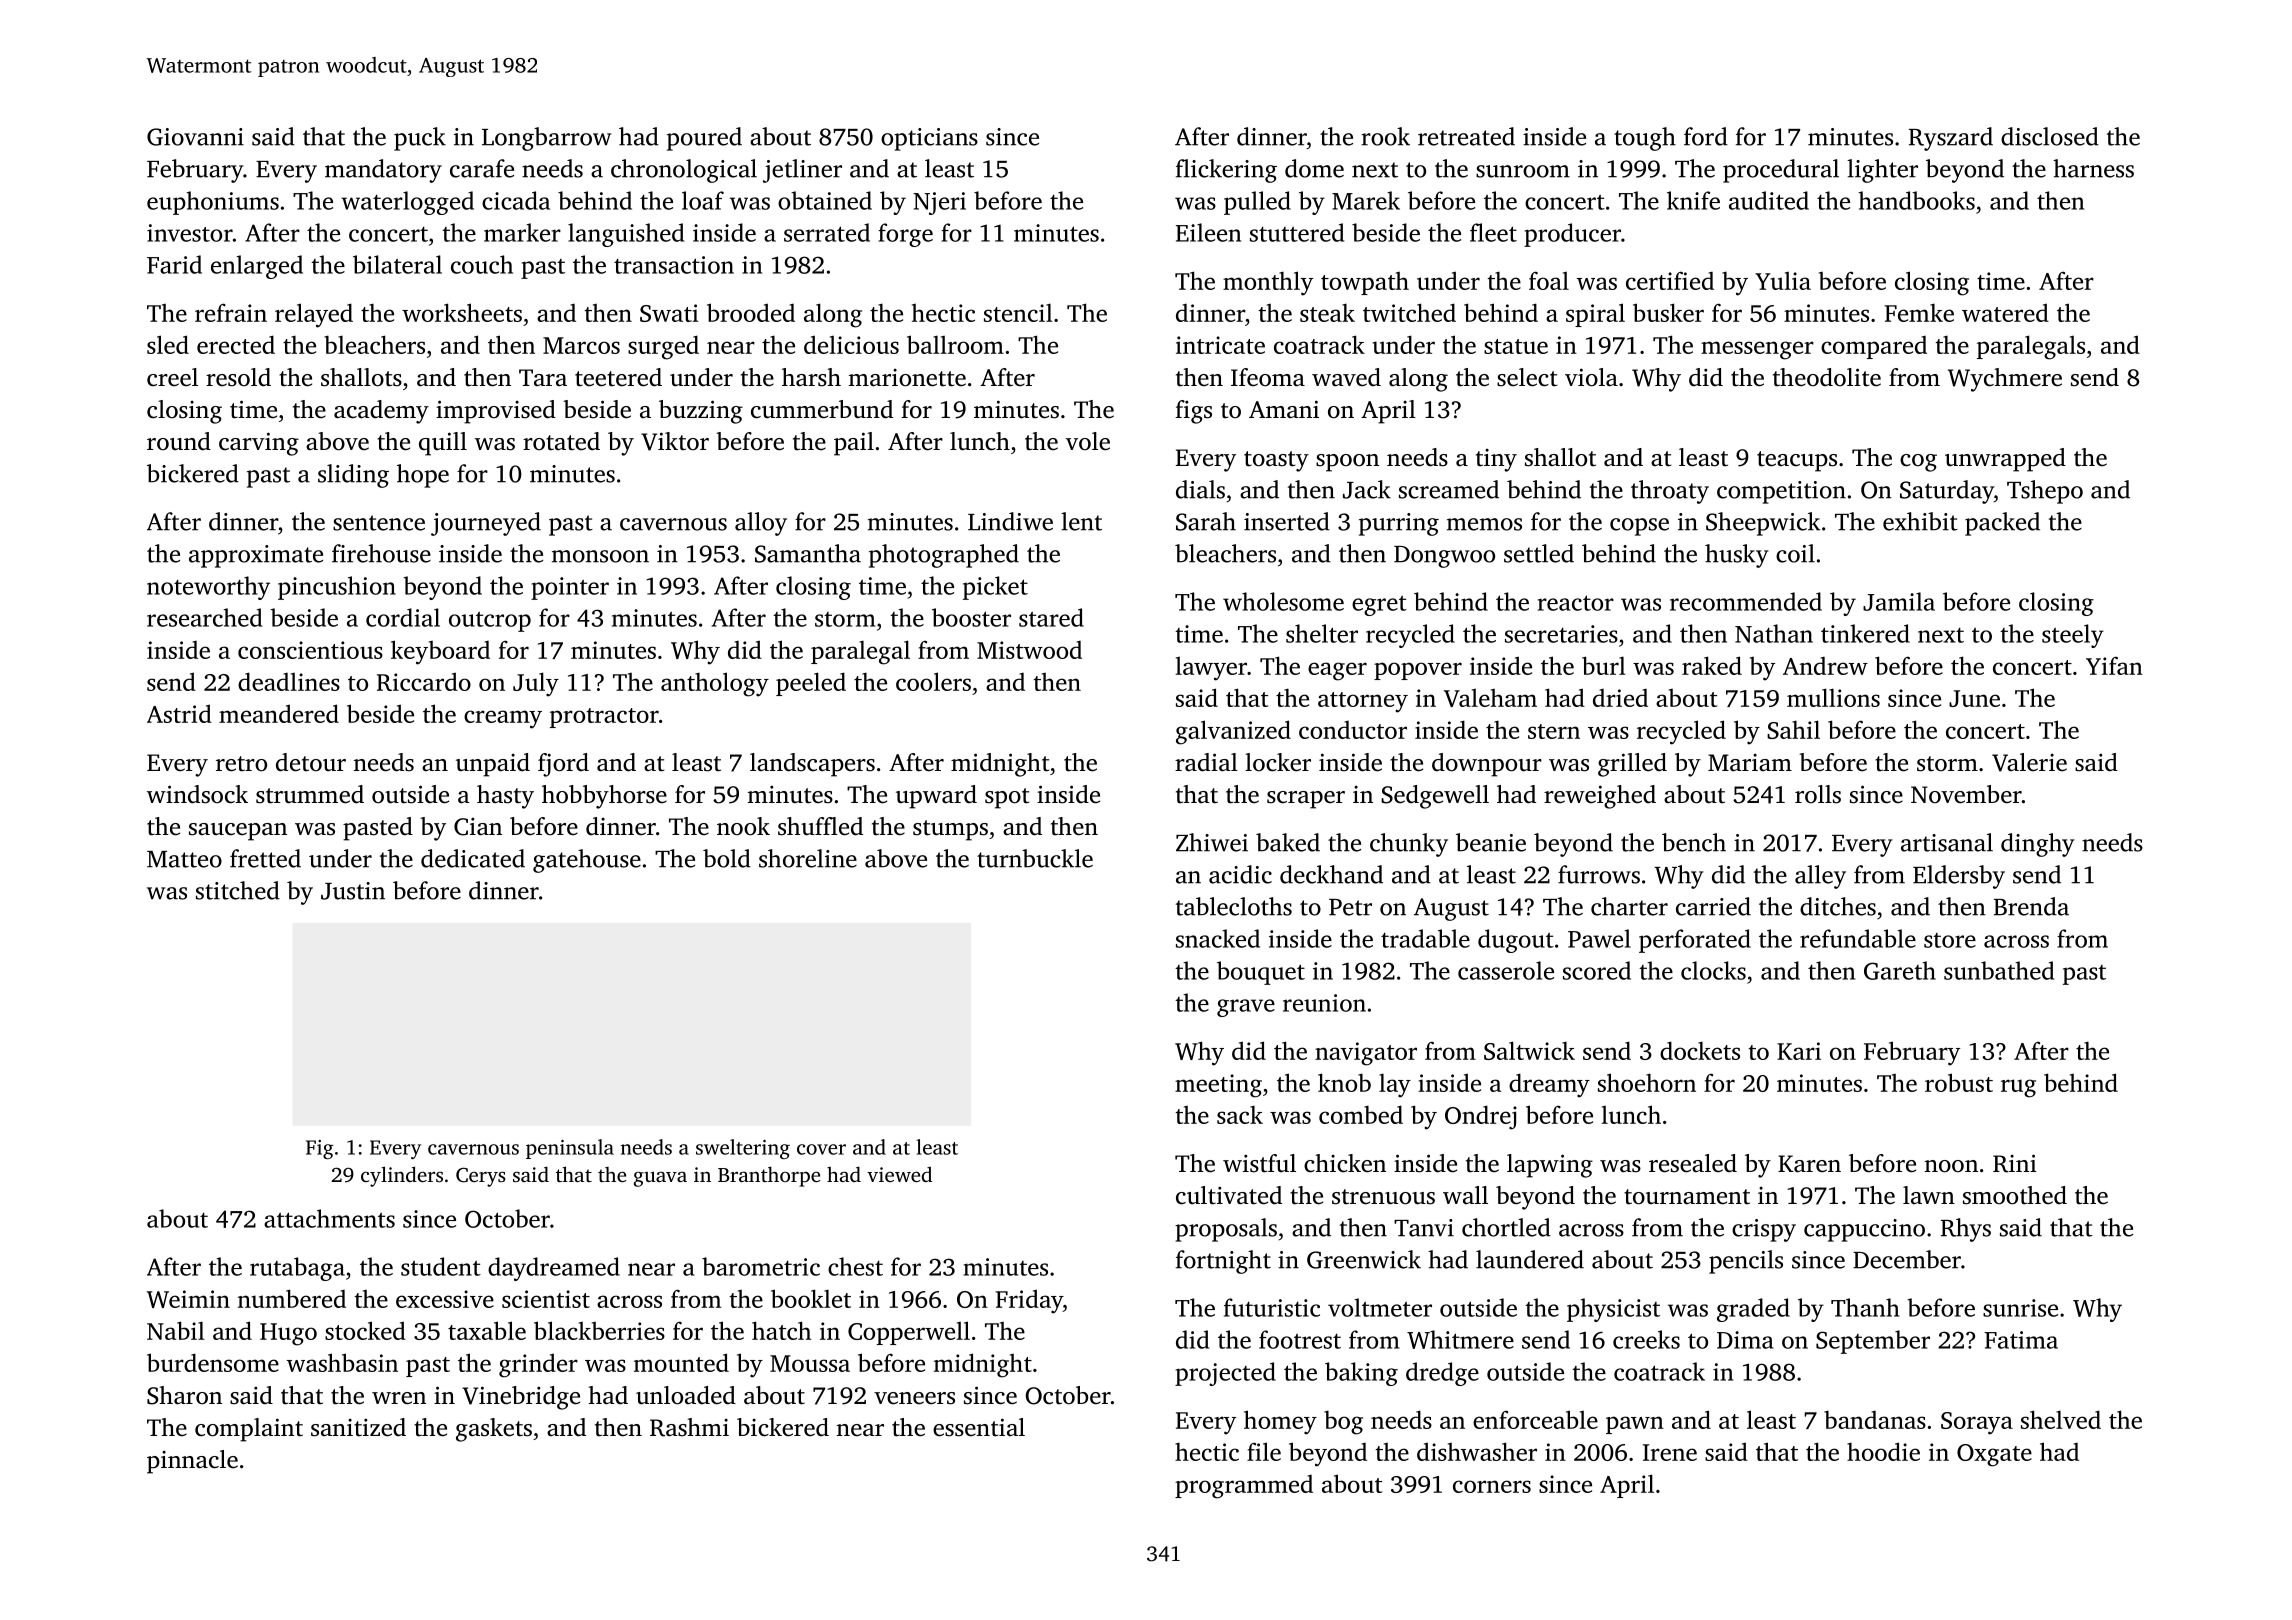 The height and width of the screenshot is (1620, 2292). What do you see at coordinates (704, 139) in the screenshot?
I see `poured` at bounding box center [704, 139].
